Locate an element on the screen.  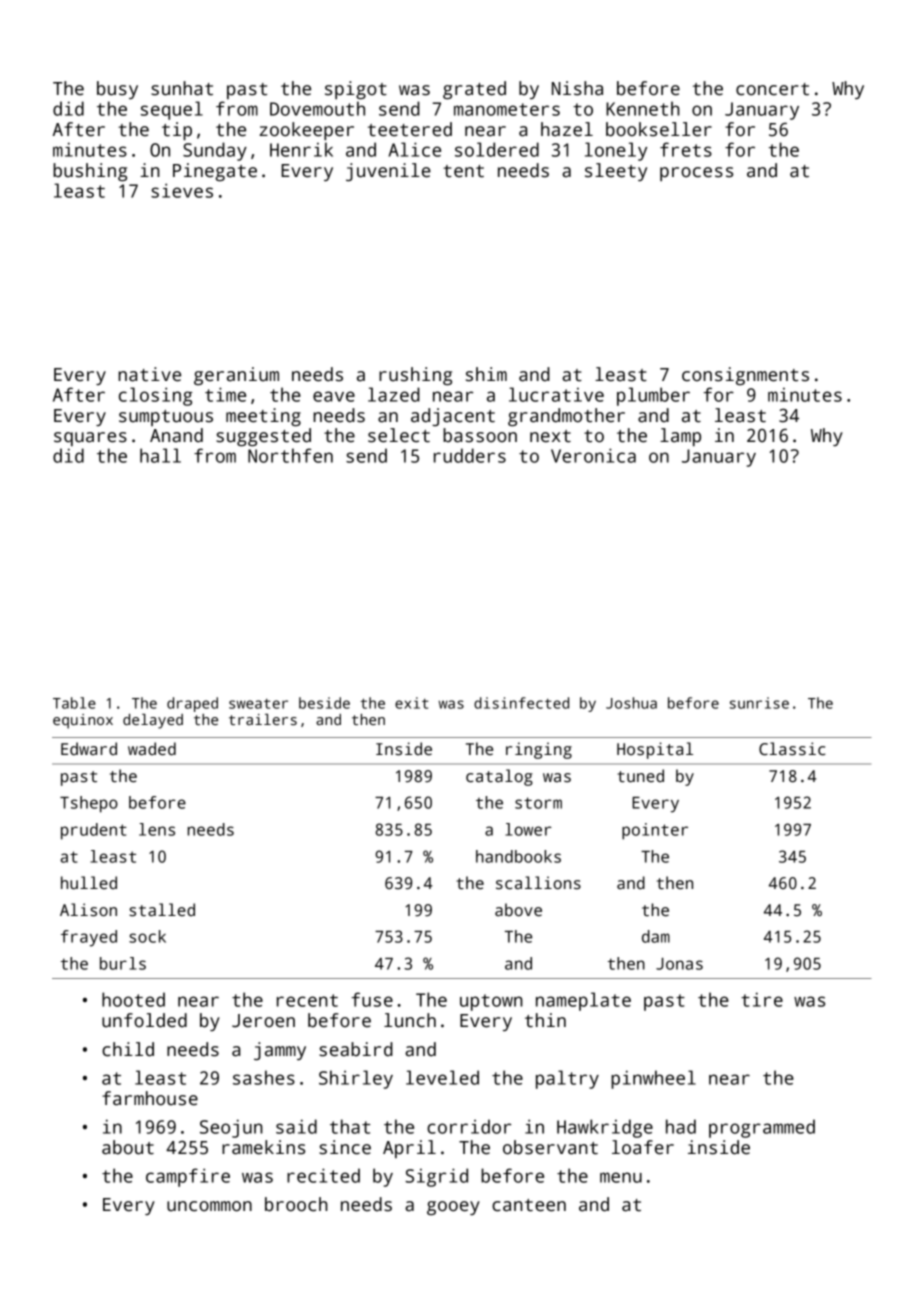
grated is located at coordinates (474, 90).
